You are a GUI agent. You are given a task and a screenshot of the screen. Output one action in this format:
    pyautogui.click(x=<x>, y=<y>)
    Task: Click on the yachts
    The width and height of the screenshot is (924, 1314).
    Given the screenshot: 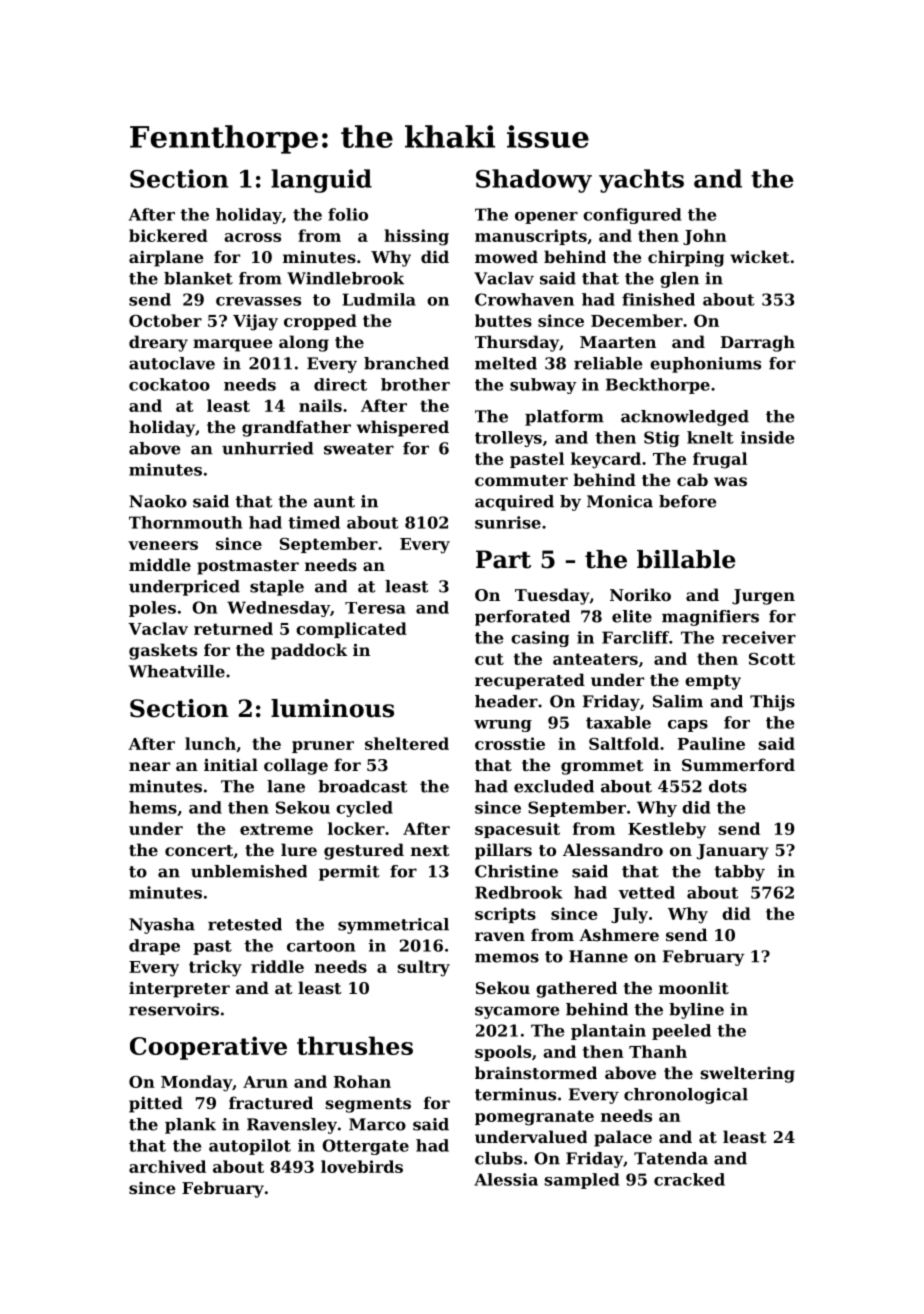 What is the action you would take?
    pyautogui.click(x=641, y=181)
